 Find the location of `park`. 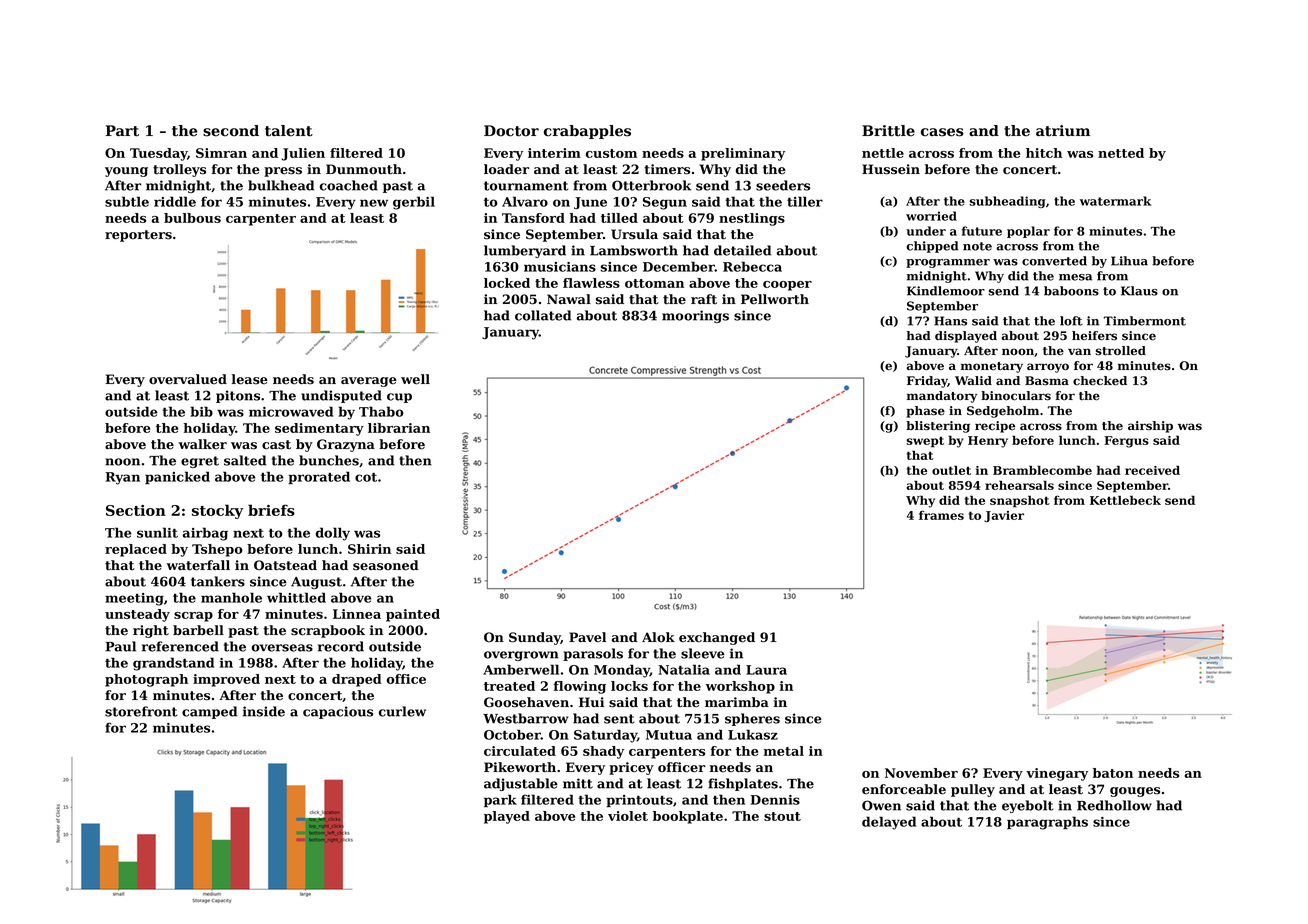

park is located at coordinates (500, 800).
